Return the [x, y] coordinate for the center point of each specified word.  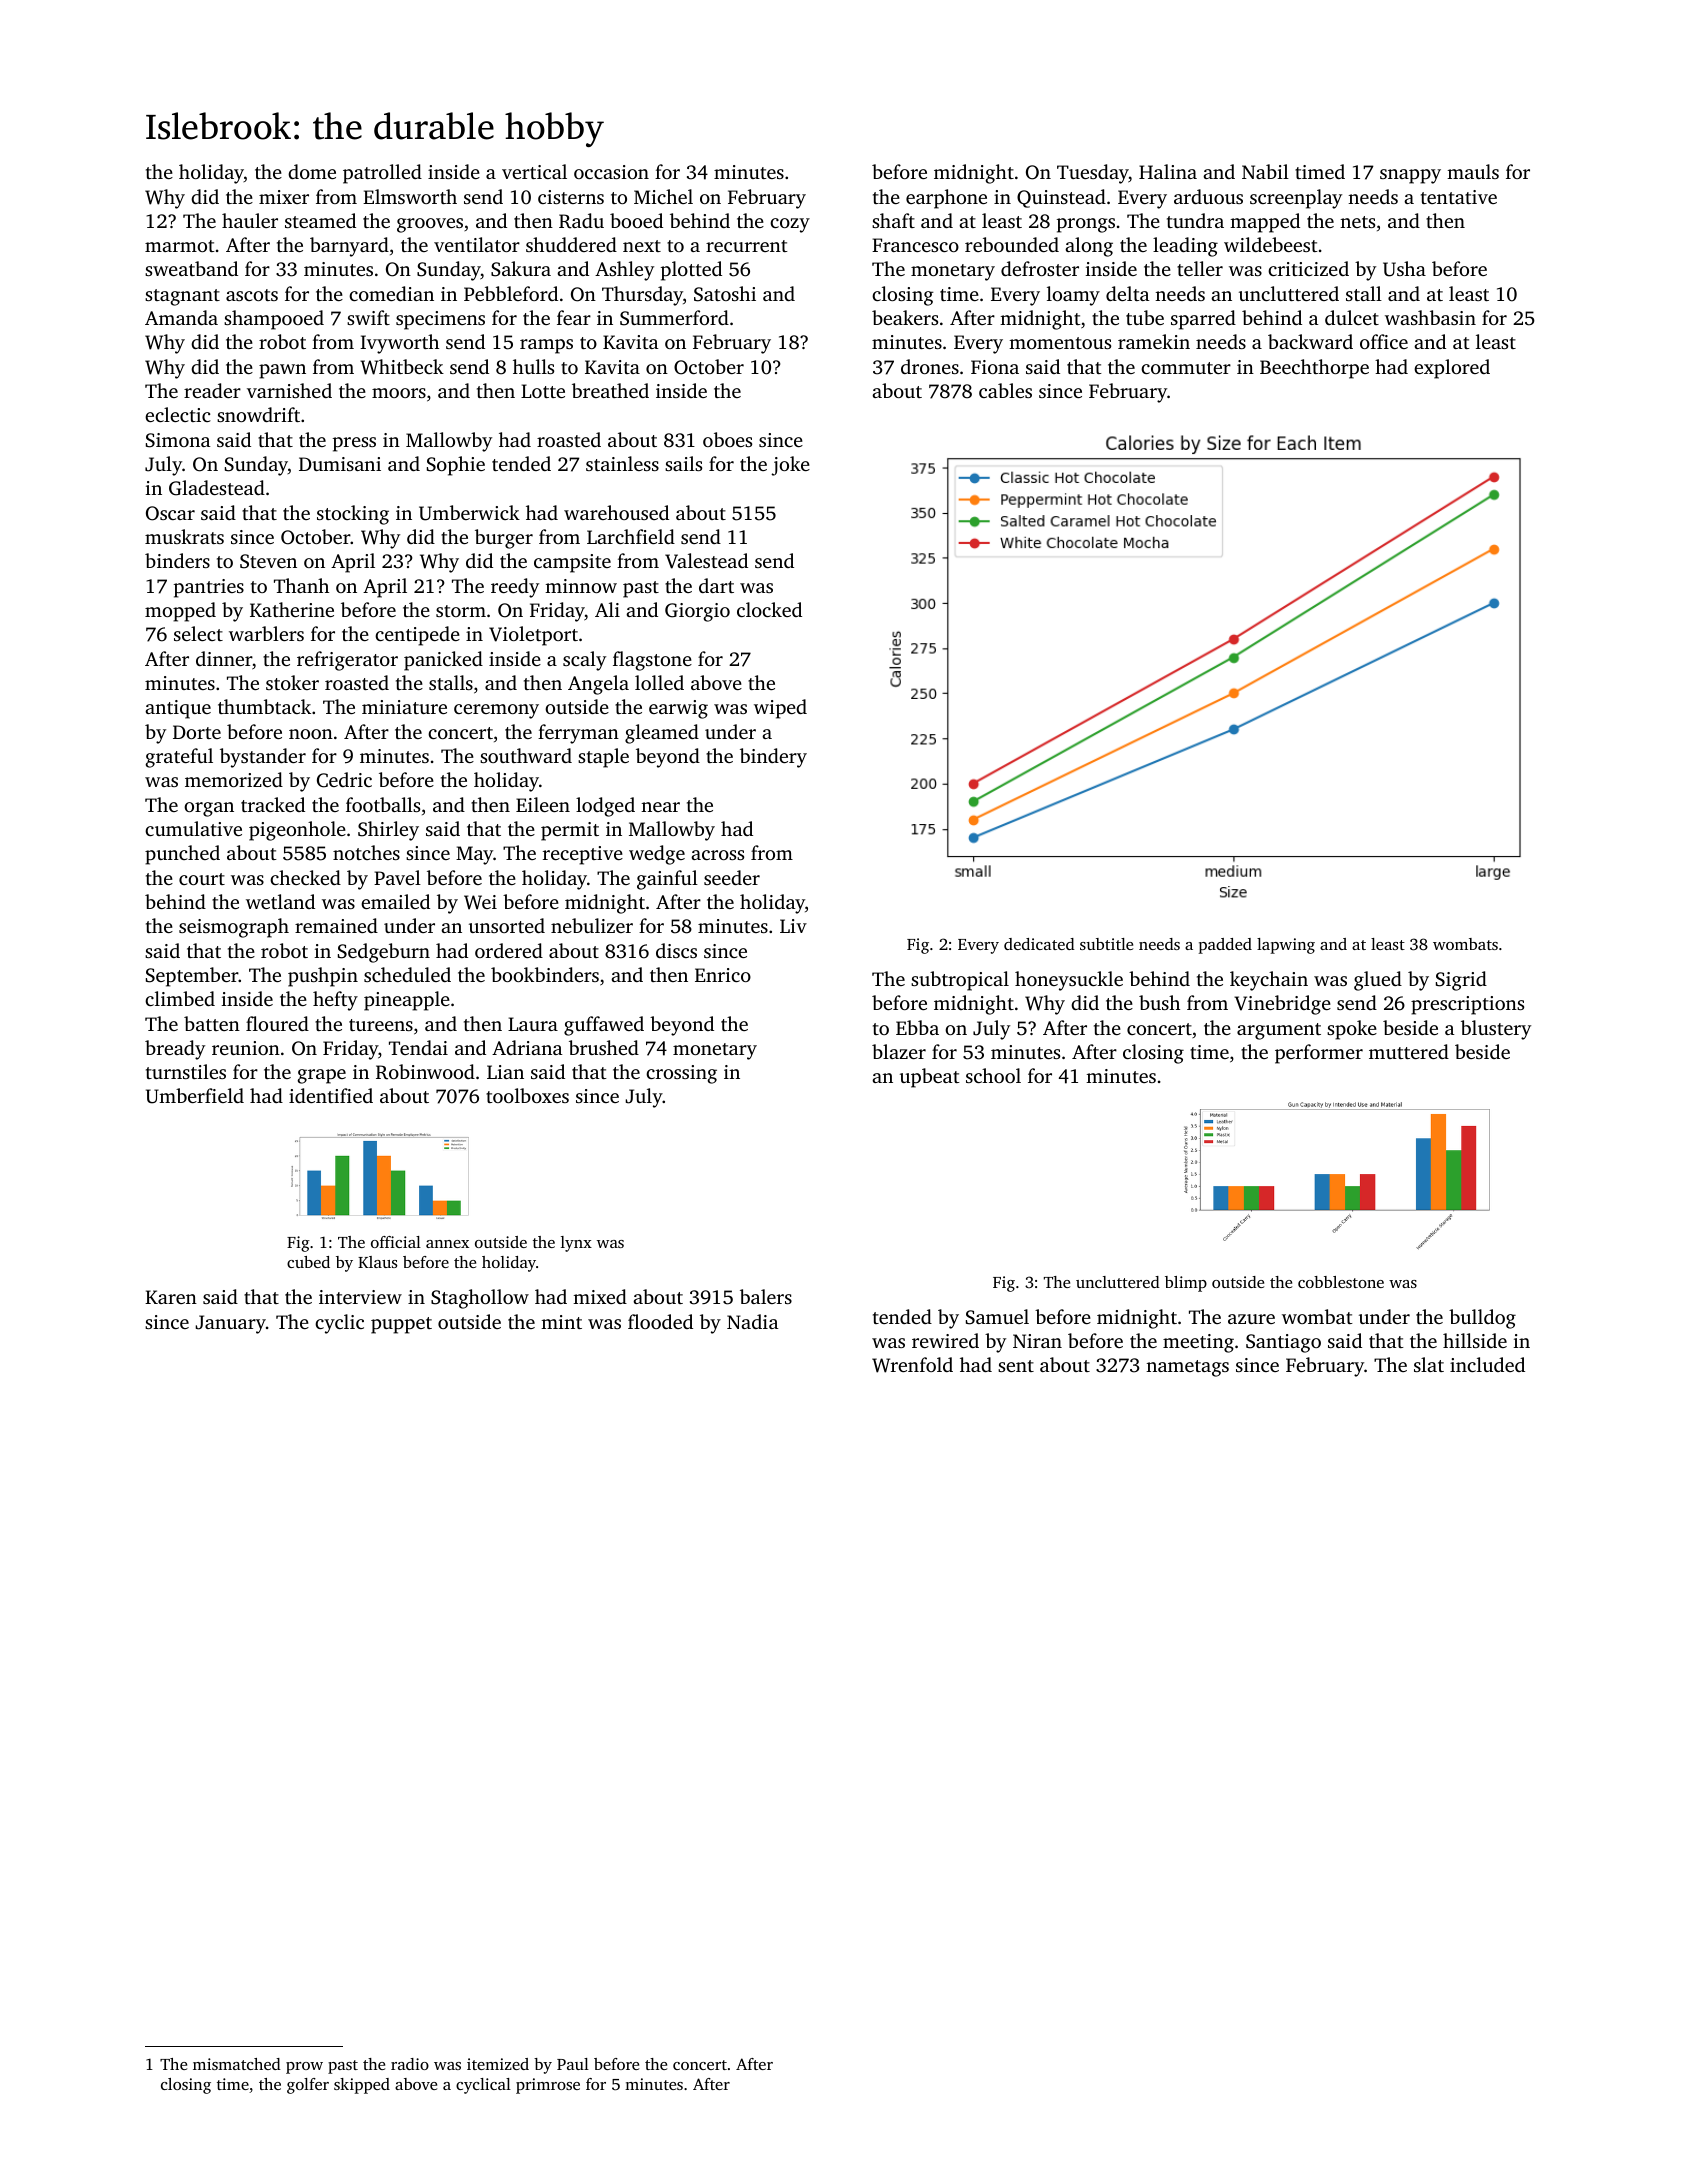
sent [1016, 1366]
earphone [946, 199]
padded [1225, 946]
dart [716, 585]
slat [1429, 1364]
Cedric [344, 780]
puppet [401, 1325]
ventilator [477, 244]
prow [304, 2068]
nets [1357, 222]
